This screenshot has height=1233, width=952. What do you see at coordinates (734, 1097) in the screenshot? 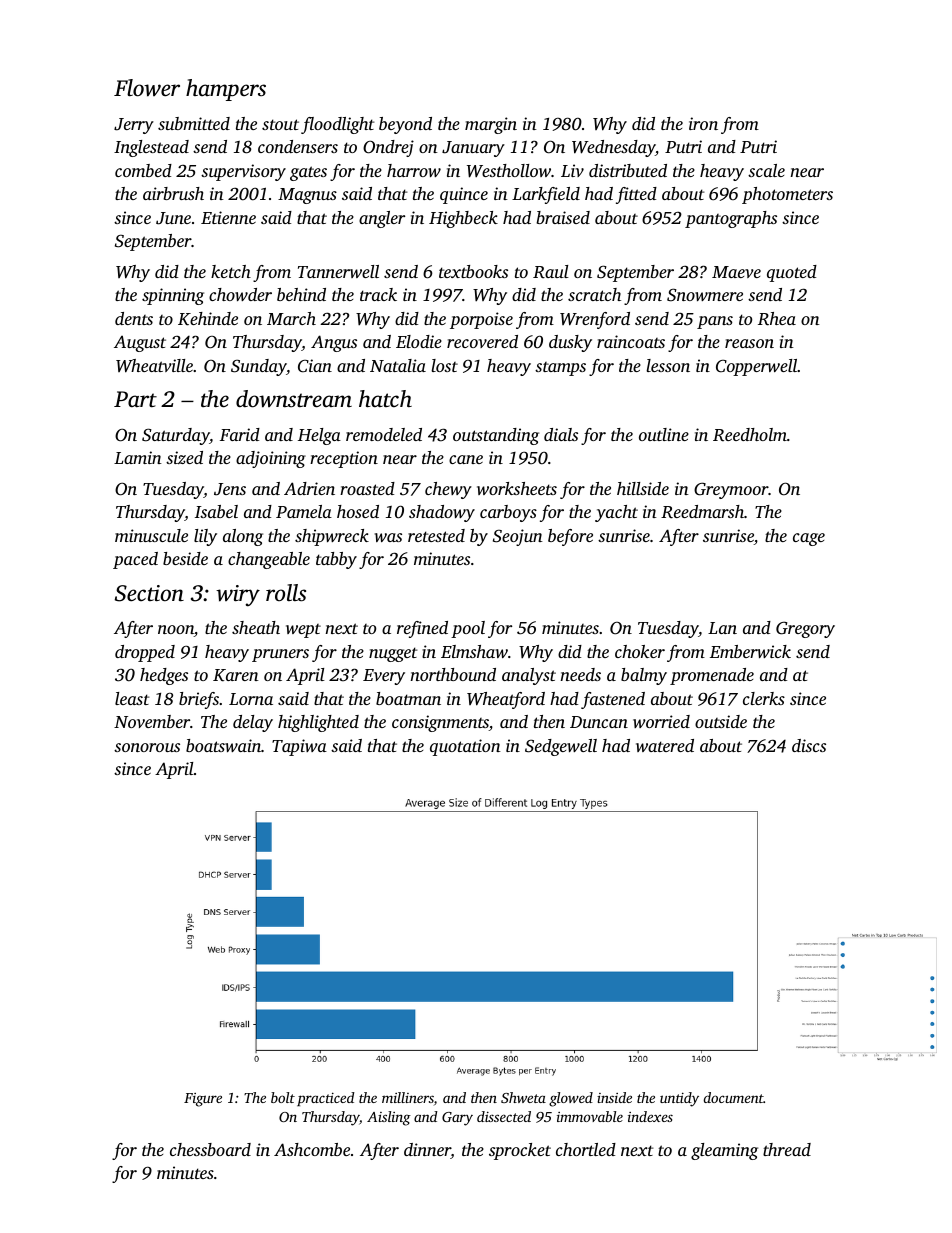
I see `document` at bounding box center [734, 1097].
